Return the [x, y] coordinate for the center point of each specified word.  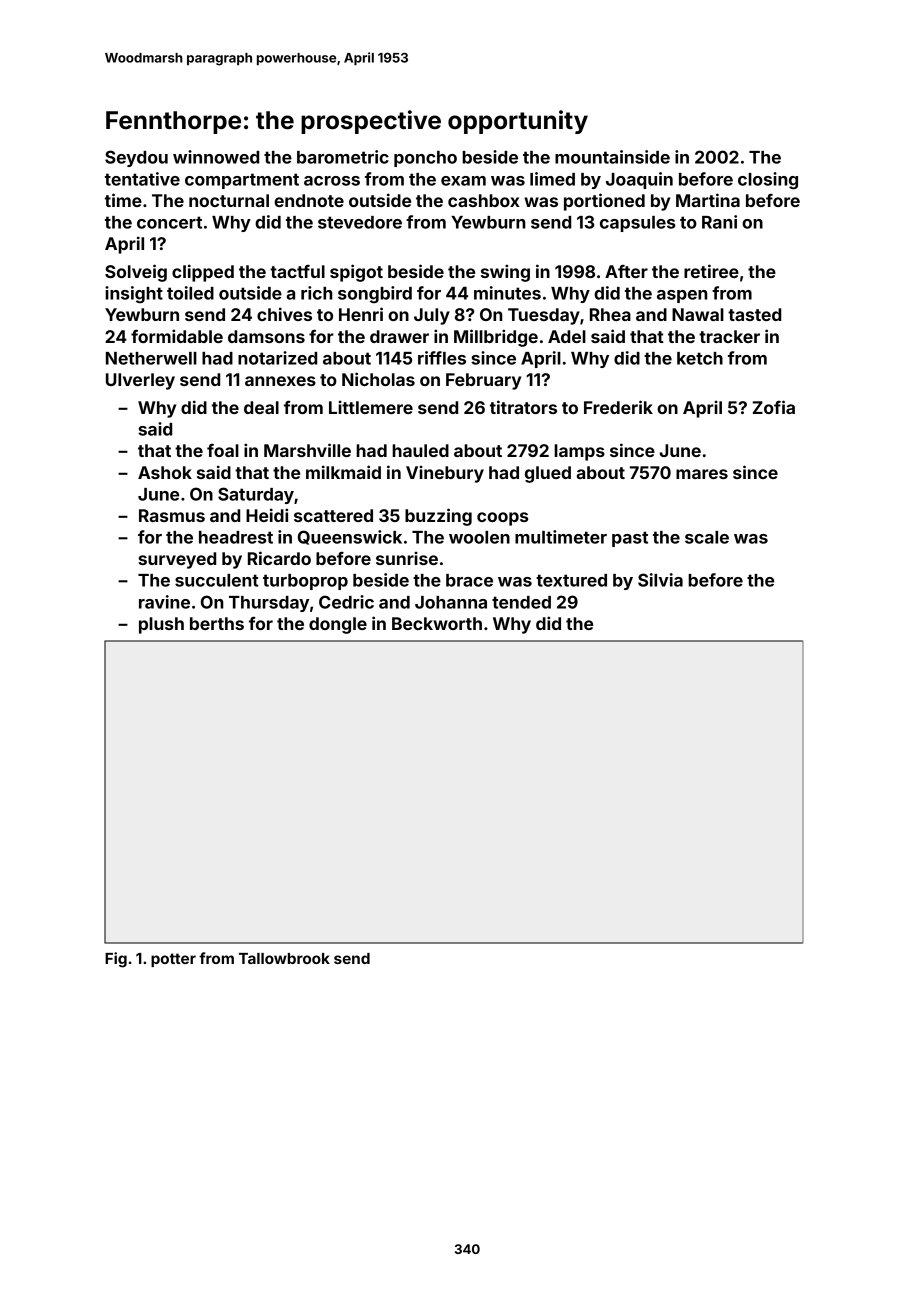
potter [173, 960]
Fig [116, 960]
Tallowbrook [284, 958]
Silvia [660, 580]
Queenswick [350, 537]
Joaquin [639, 180]
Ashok [165, 472]
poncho [425, 159]
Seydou [136, 158]
